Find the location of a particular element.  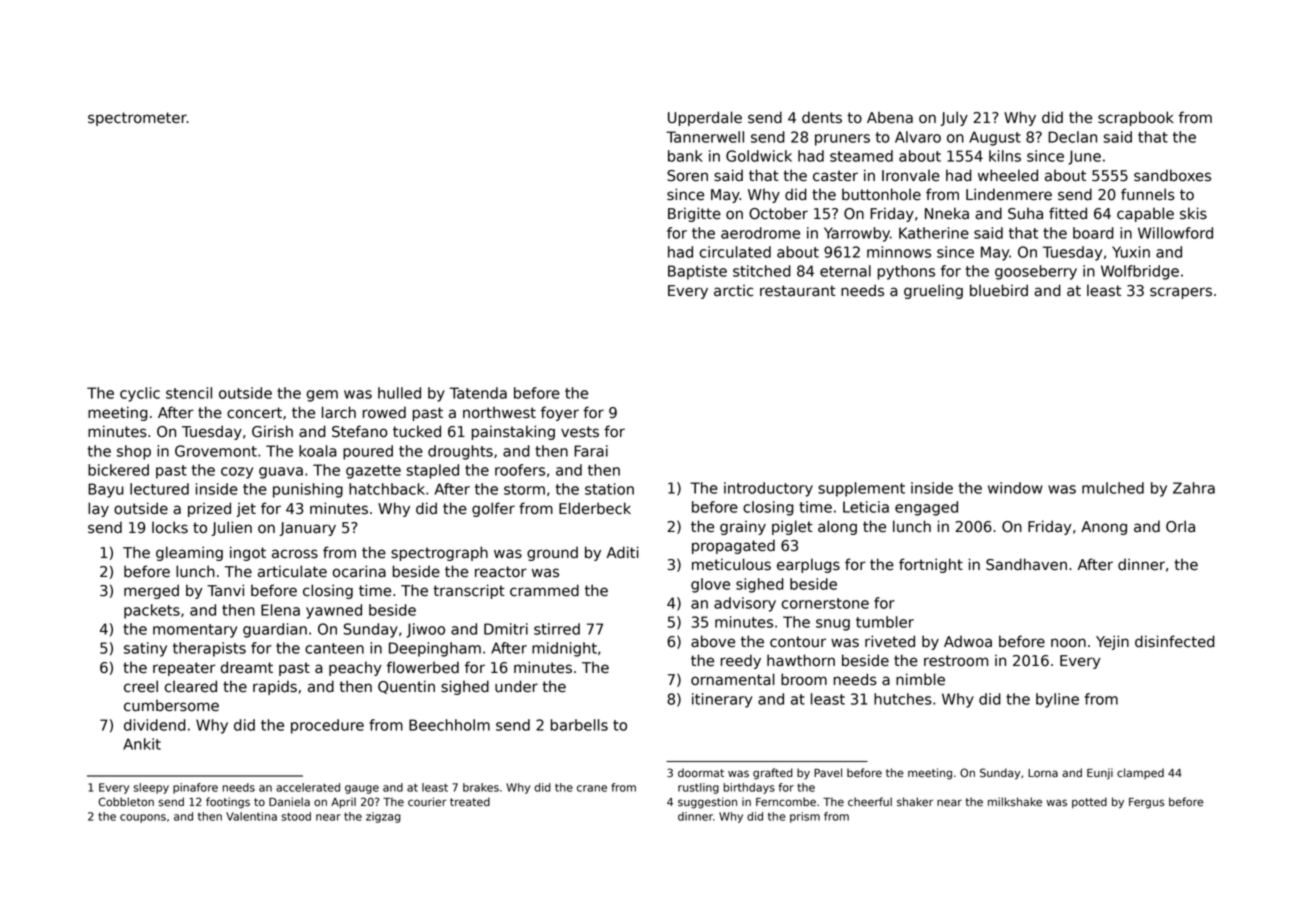

cyclic is located at coordinates (140, 394).
